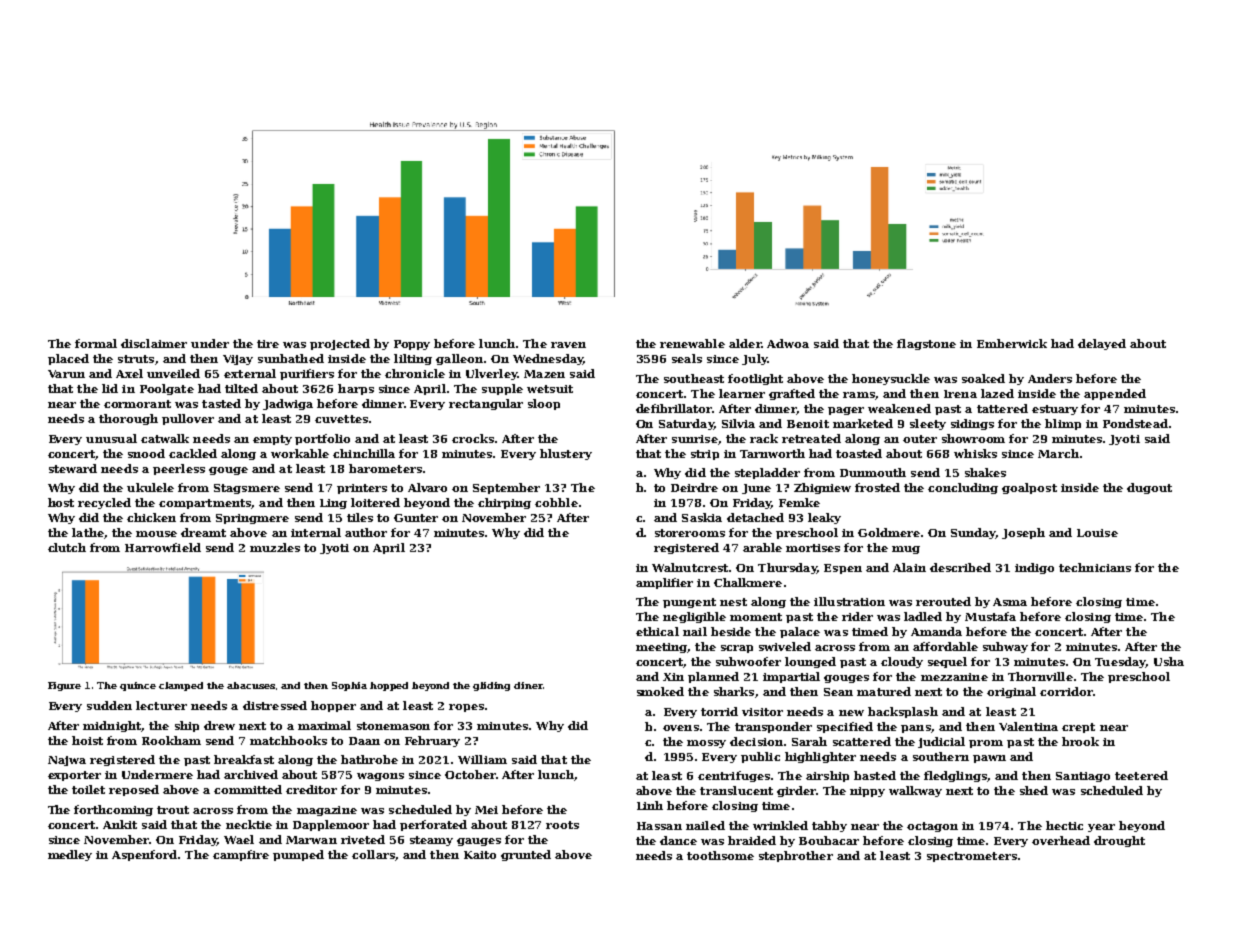 The image size is (1233, 952). I want to click on Usha, so click(1169, 661).
